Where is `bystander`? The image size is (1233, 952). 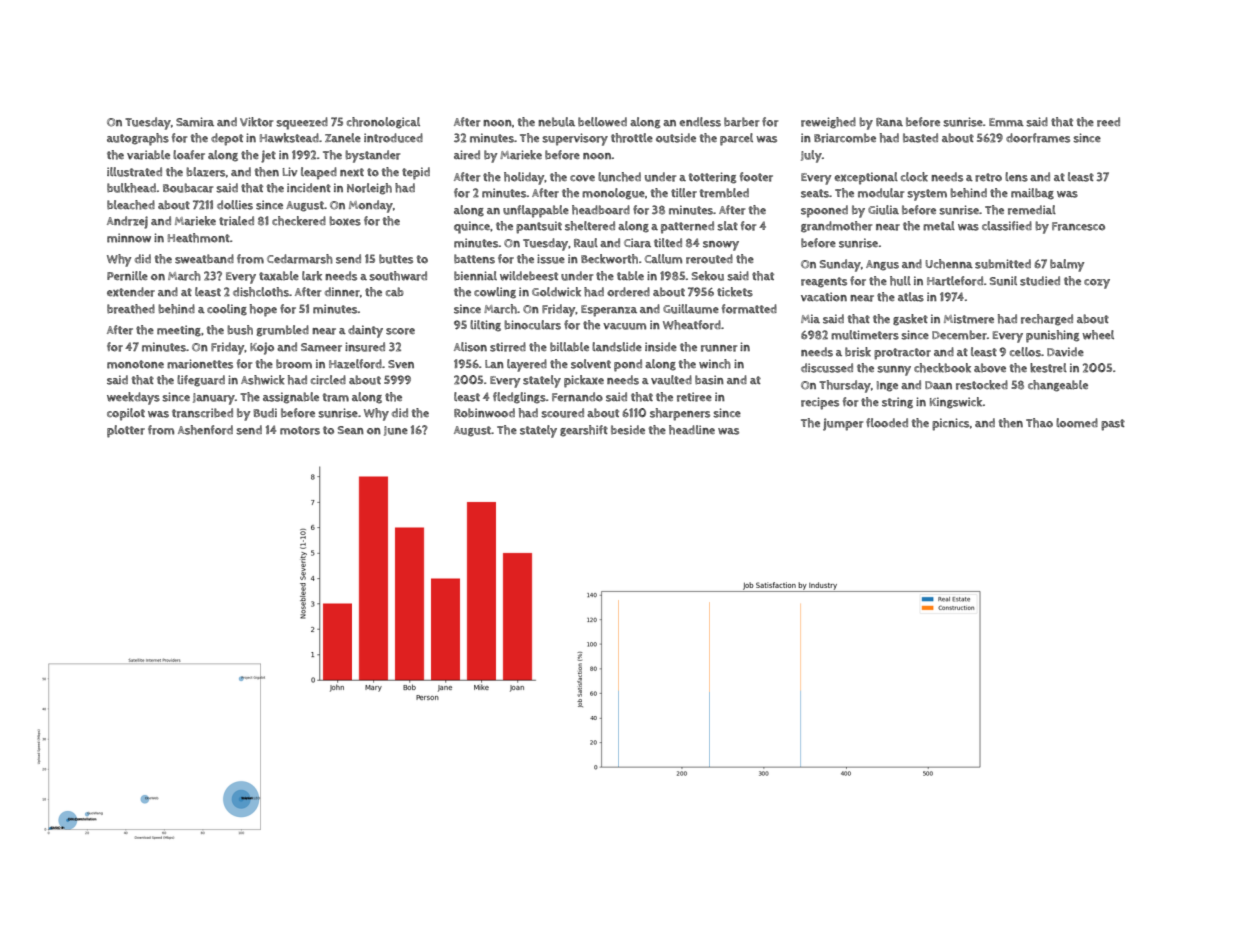
bystander is located at coordinates (372, 156).
